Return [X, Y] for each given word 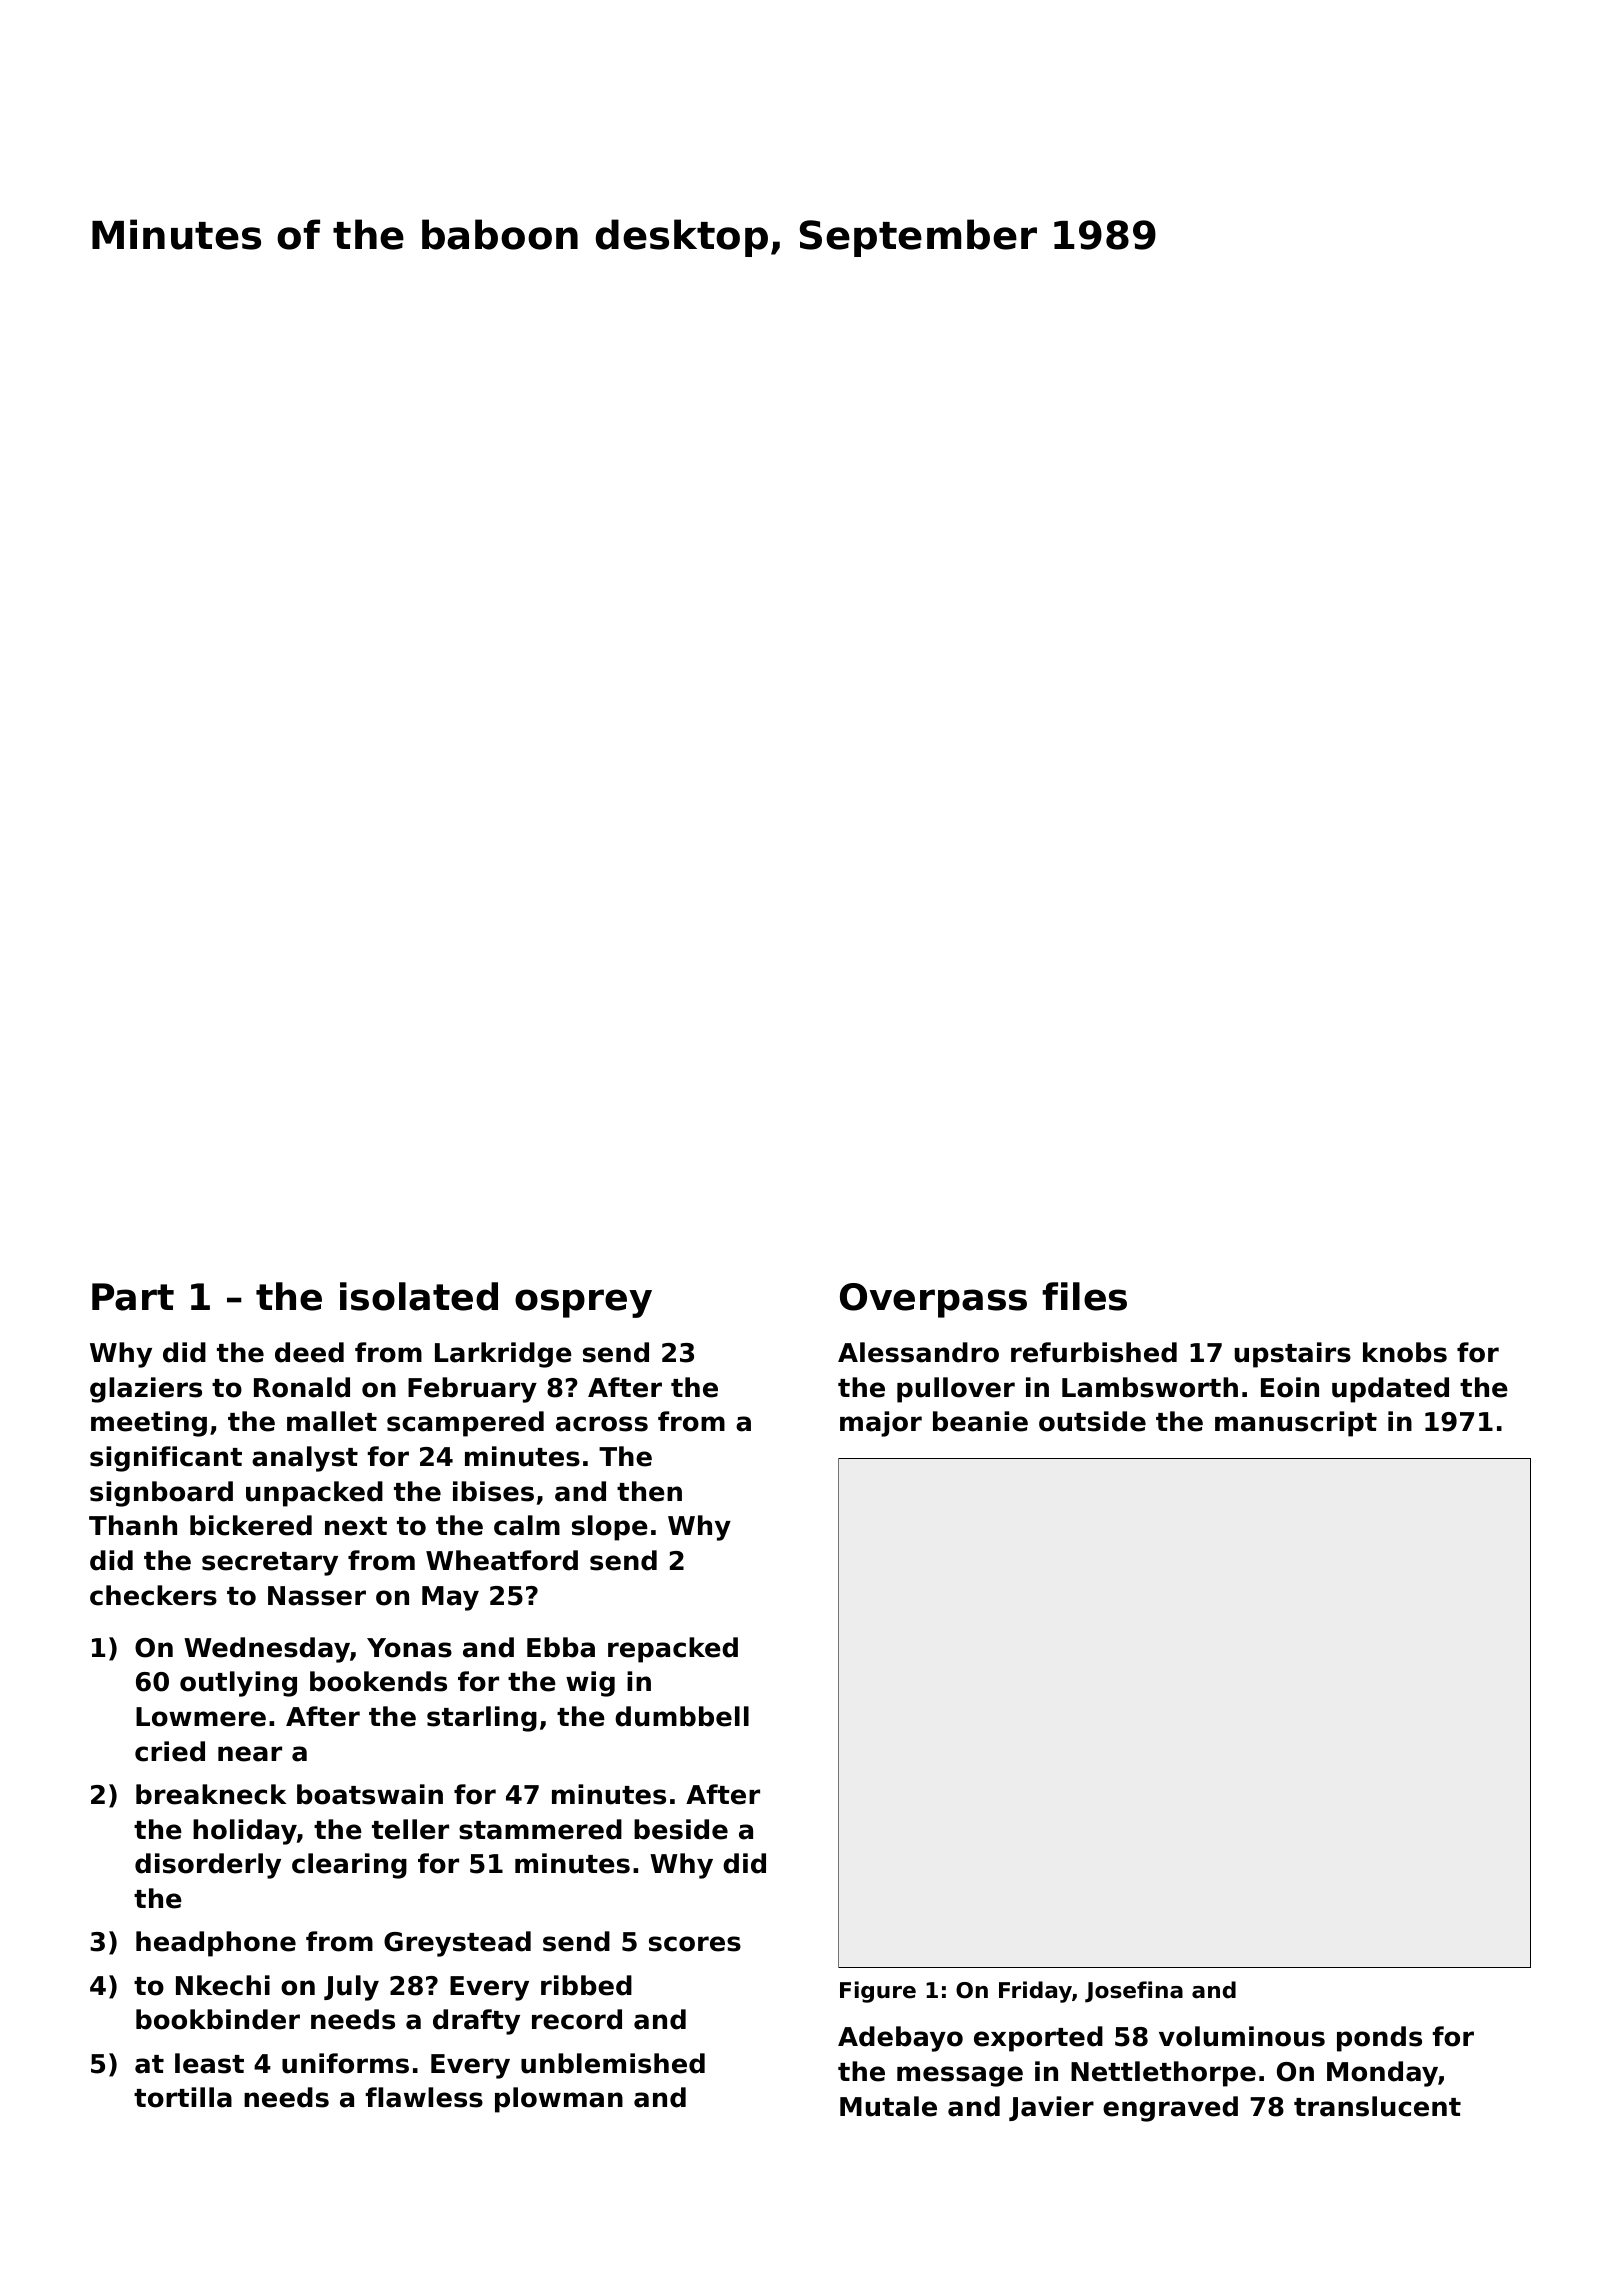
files [1084, 1296]
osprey [583, 1303]
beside [681, 1829]
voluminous [1242, 2036]
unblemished [613, 2063]
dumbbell [682, 1716]
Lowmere [201, 1717]
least [209, 2063]
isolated [419, 1296]
